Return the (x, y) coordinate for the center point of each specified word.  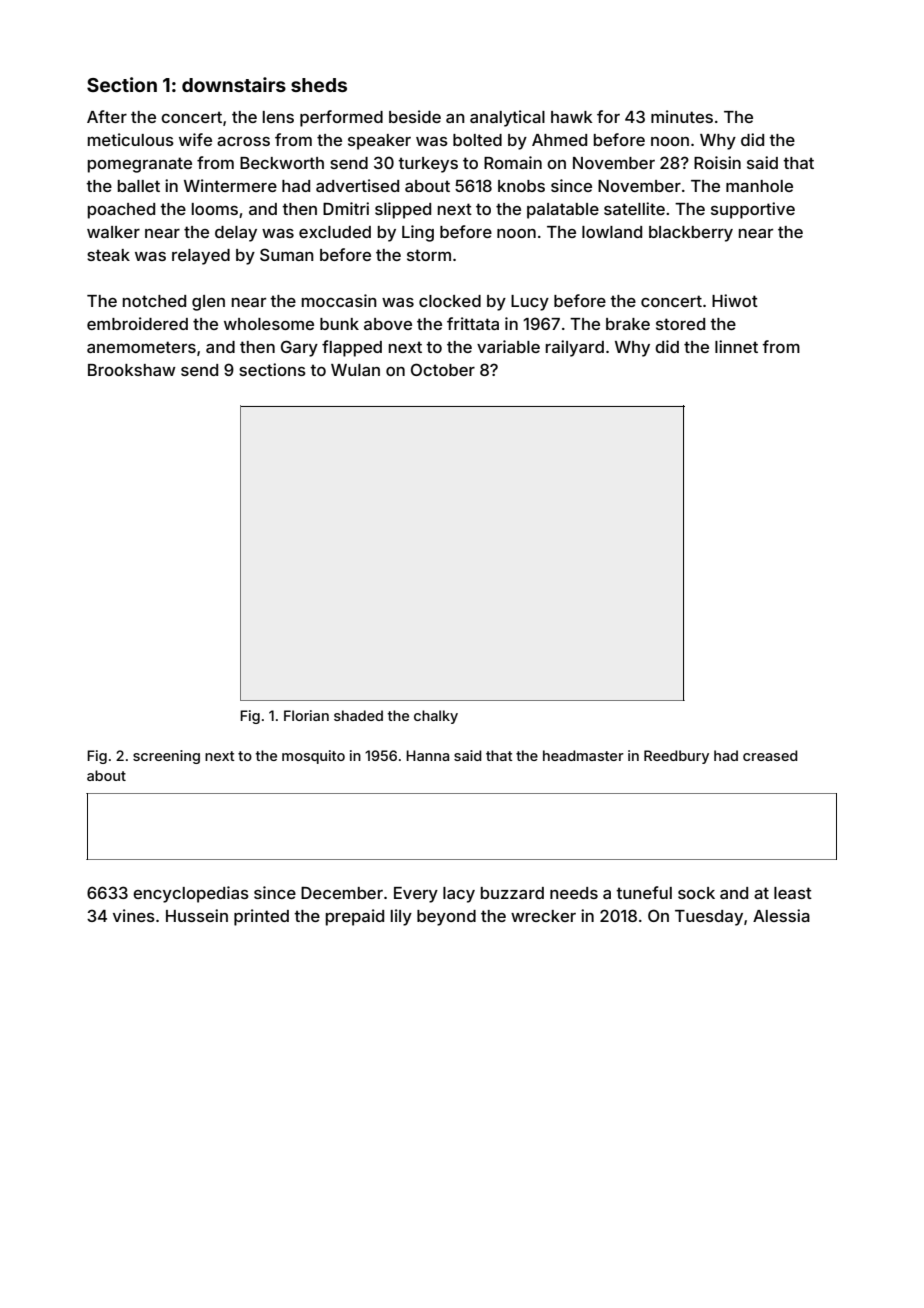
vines (134, 915)
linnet (736, 346)
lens (278, 117)
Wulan (355, 370)
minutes (682, 116)
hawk (571, 117)
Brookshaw (132, 370)
